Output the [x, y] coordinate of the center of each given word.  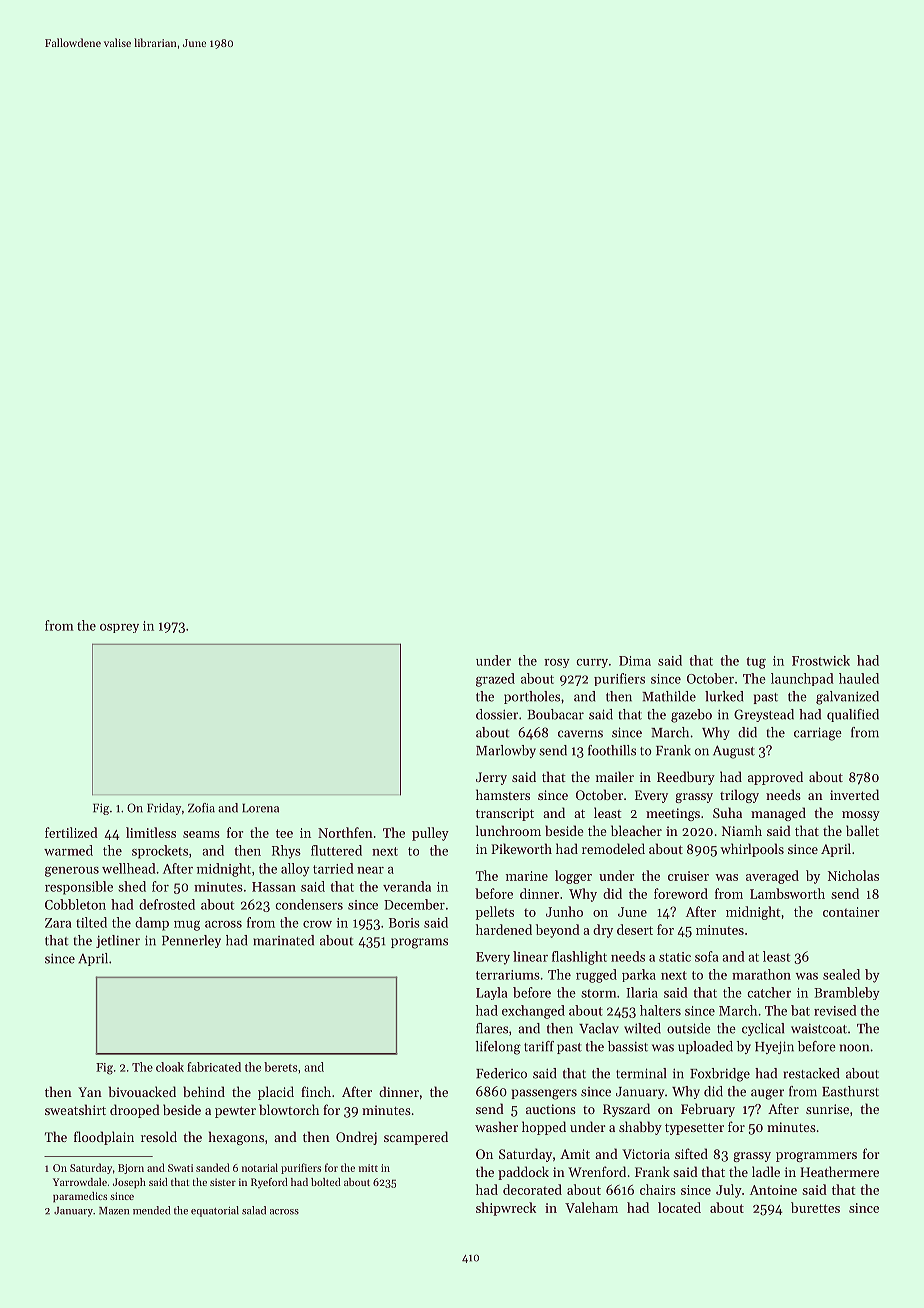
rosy [557, 663]
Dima [635, 661]
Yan [90, 1092]
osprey [119, 628]
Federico [501, 1073]
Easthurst [850, 1091]
